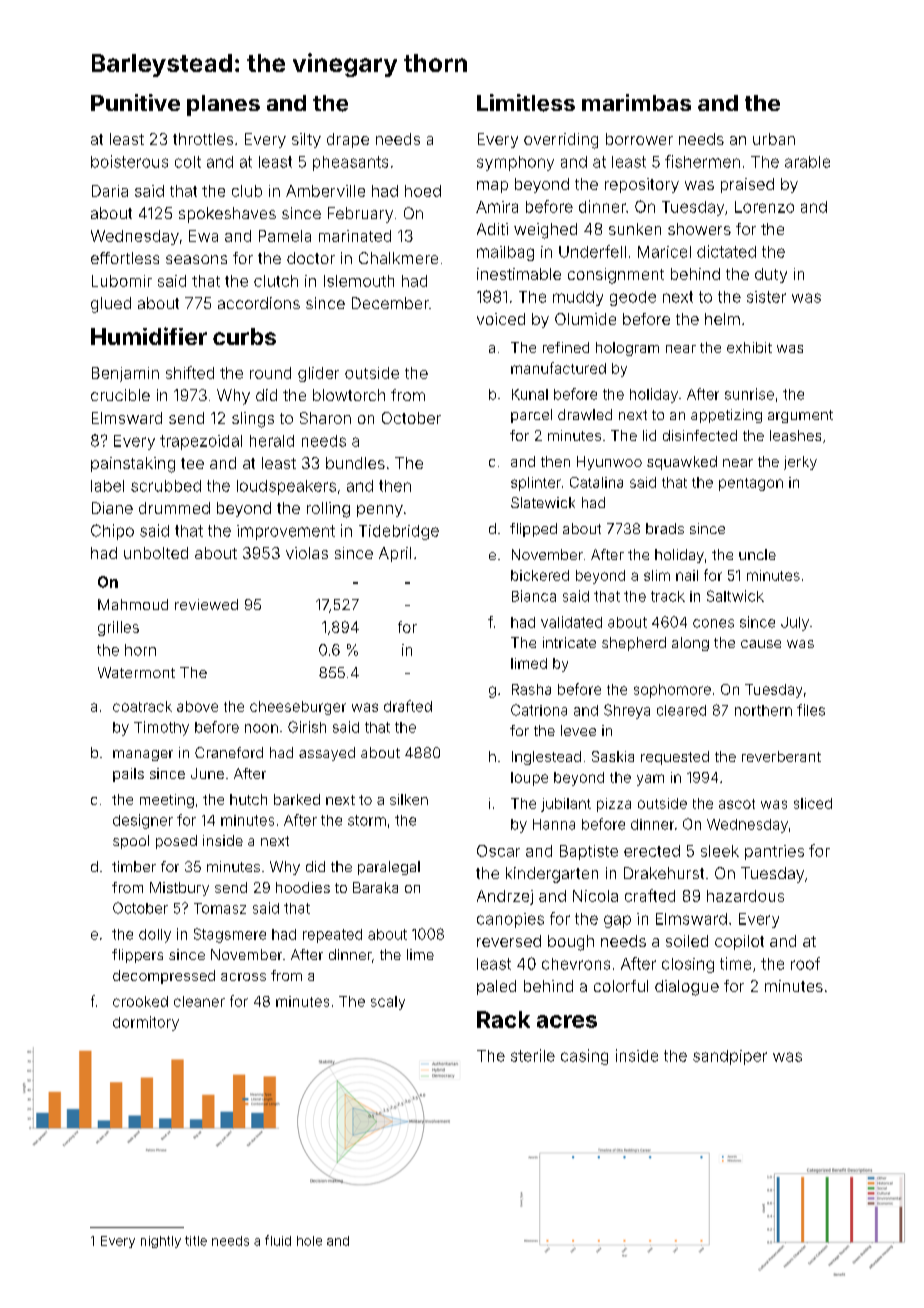 The width and height of the screenshot is (924, 1308). I want to click on uncle, so click(757, 554).
